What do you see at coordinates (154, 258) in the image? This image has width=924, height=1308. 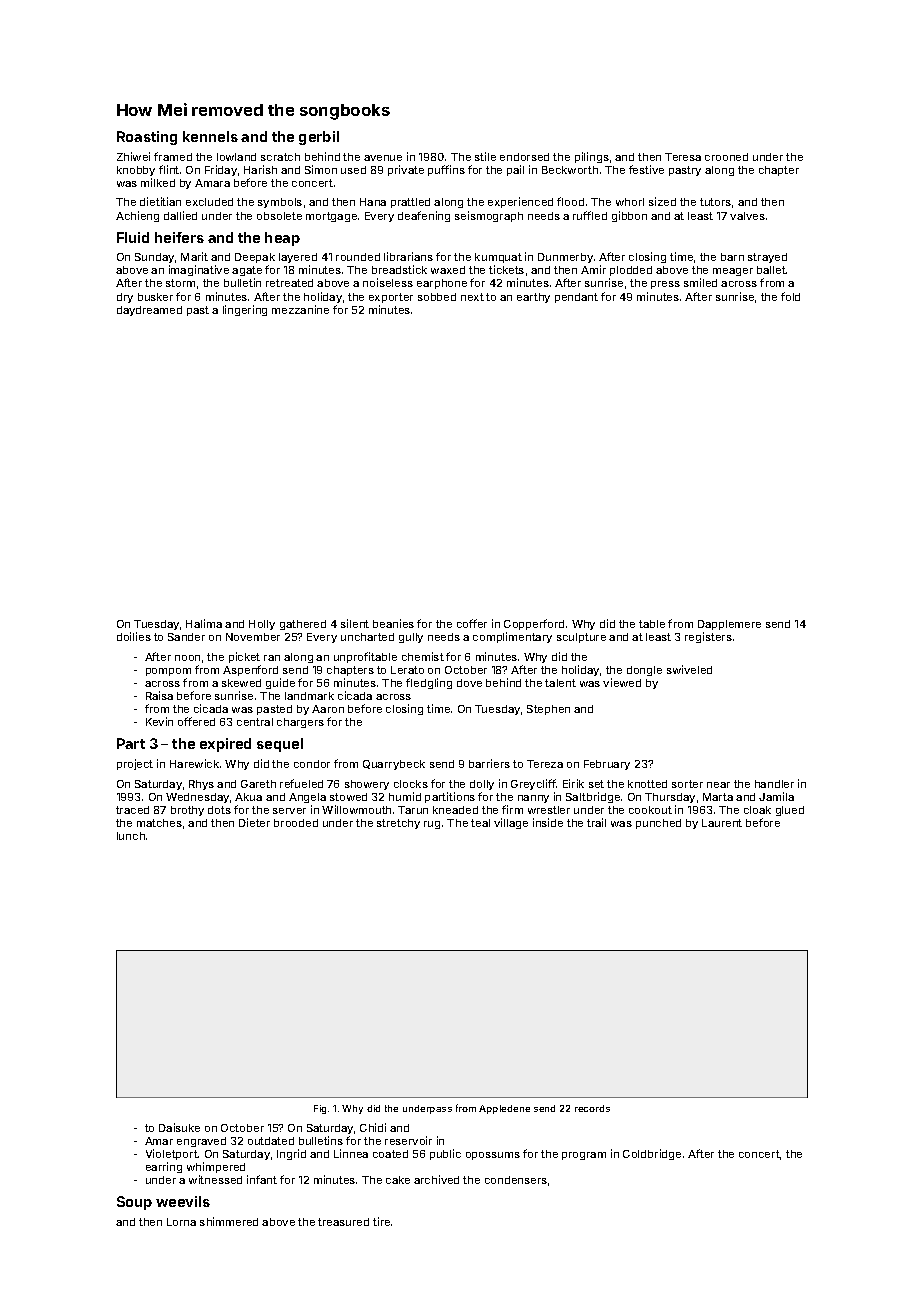 I see `Sunday` at bounding box center [154, 258].
